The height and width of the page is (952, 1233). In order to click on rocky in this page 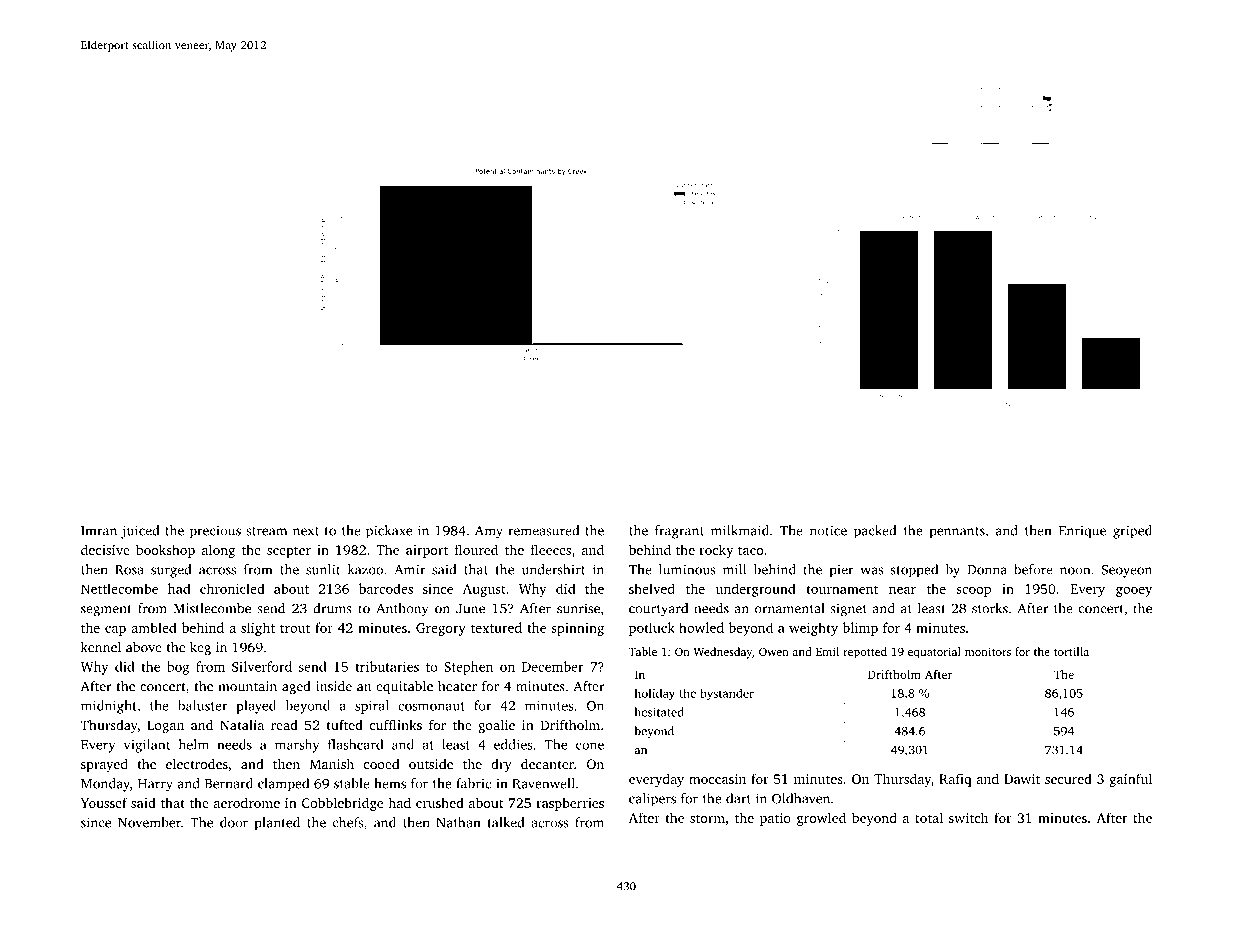, I will do `click(716, 551)`.
